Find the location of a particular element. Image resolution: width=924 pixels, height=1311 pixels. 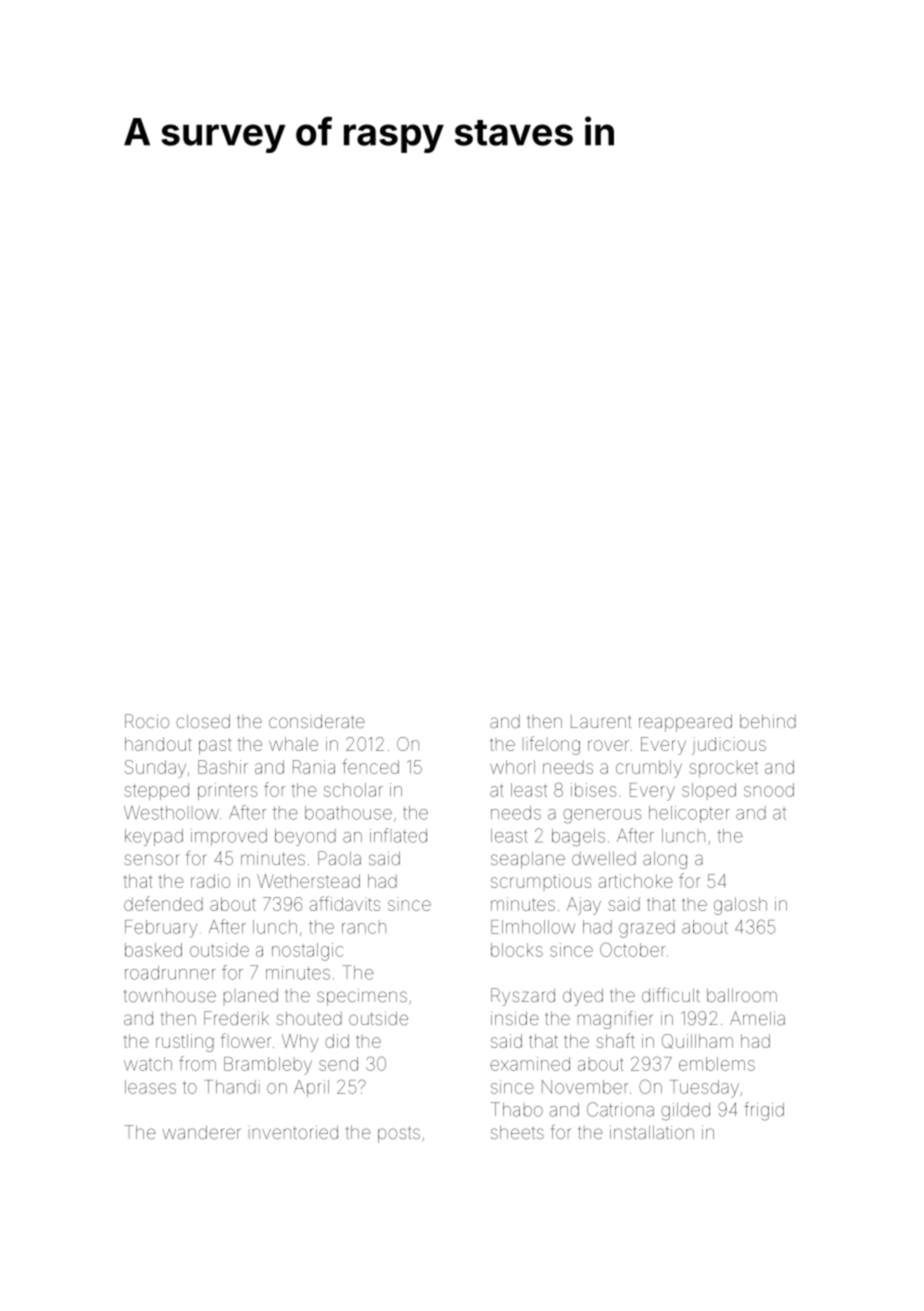

whale is located at coordinates (293, 744).
